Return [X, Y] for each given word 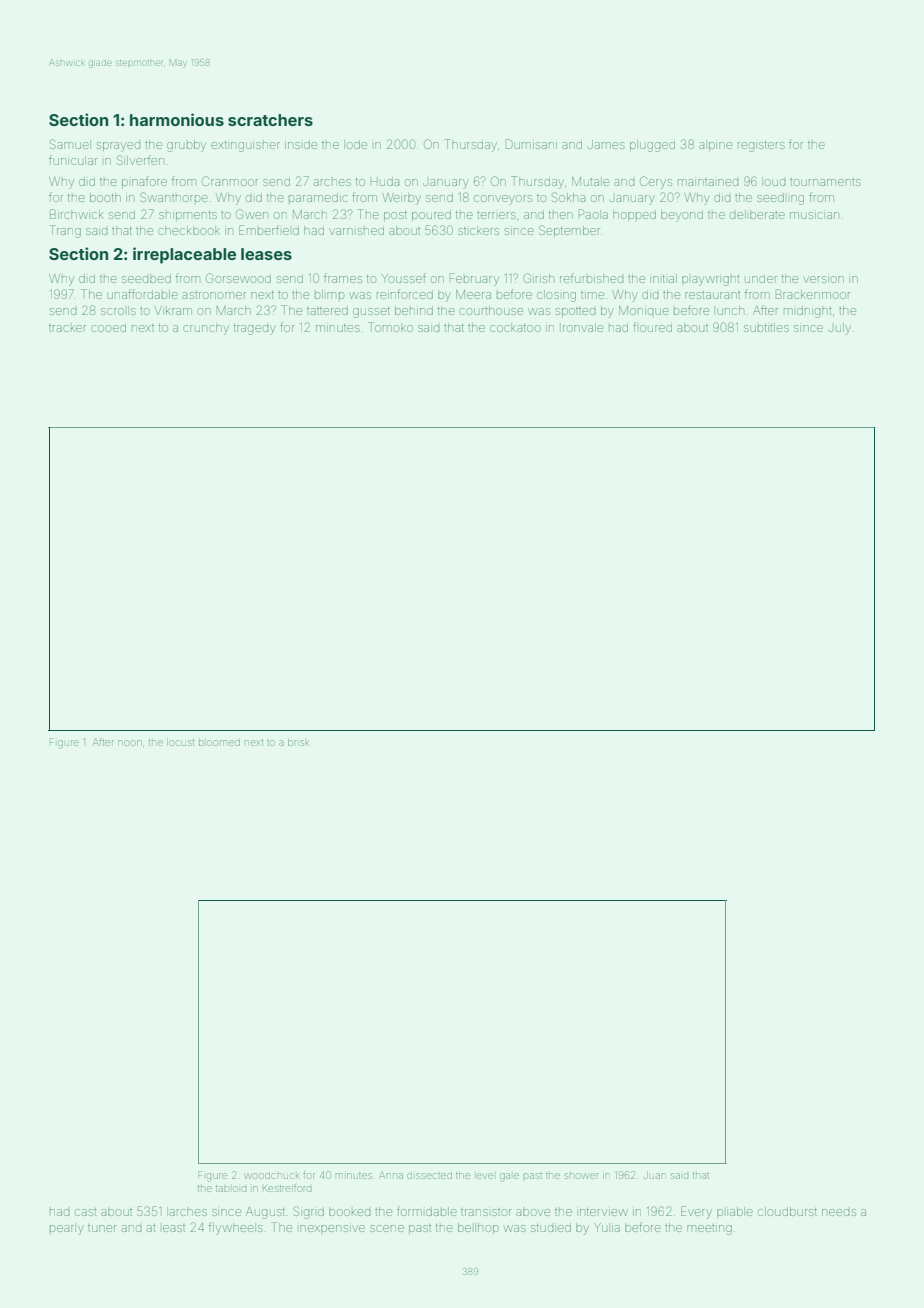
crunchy [206, 329]
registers [761, 146]
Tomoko [390, 327]
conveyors [503, 200]
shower [581, 1176]
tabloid [231, 1189]
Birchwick [77, 214]
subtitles [766, 327]
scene [387, 1228]
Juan [654, 1175]
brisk [298, 742]
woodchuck [272, 1176]
